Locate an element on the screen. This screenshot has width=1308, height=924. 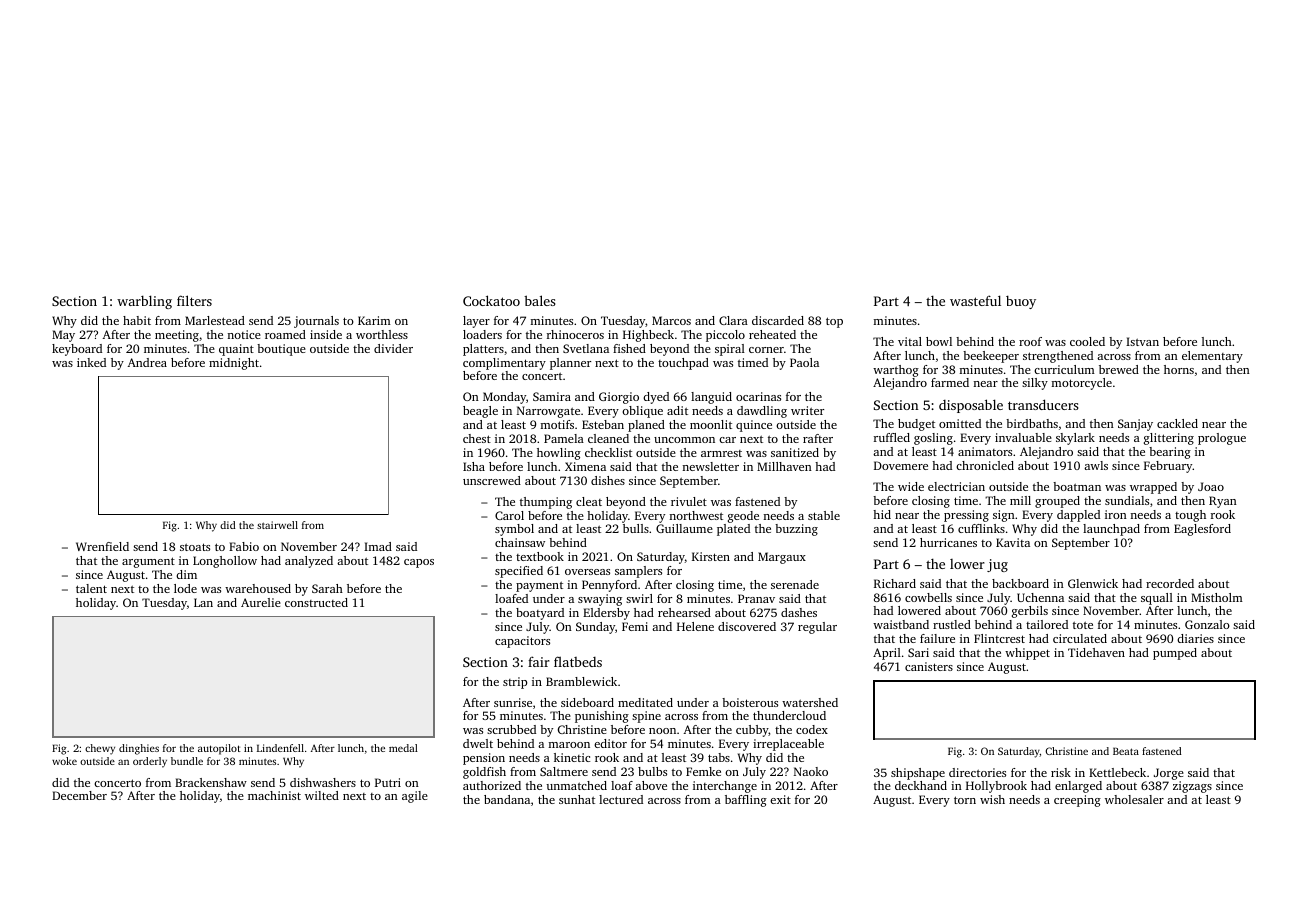
December is located at coordinates (79, 795).
